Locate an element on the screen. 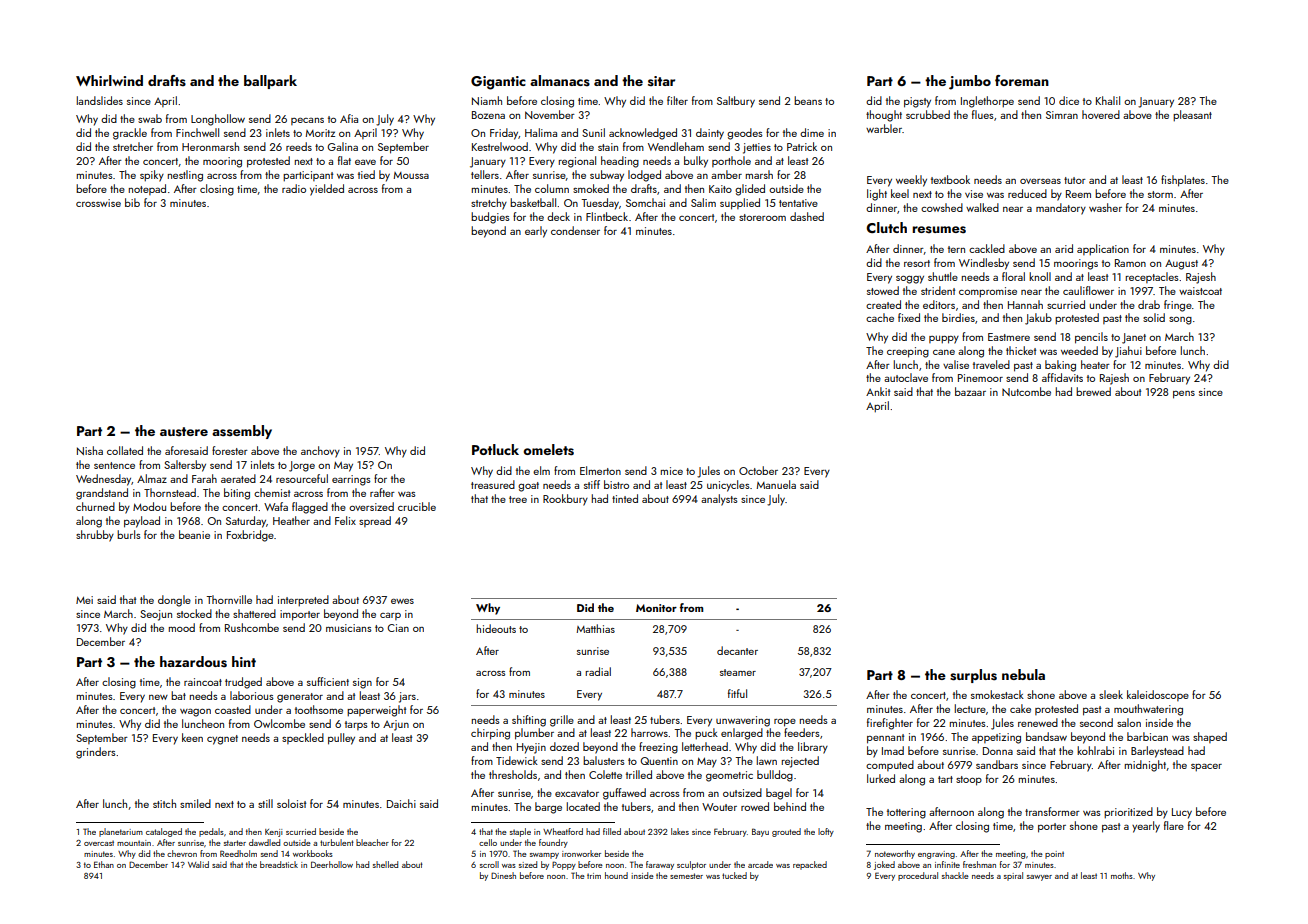  moths is located at coordinates (1122, 875).
